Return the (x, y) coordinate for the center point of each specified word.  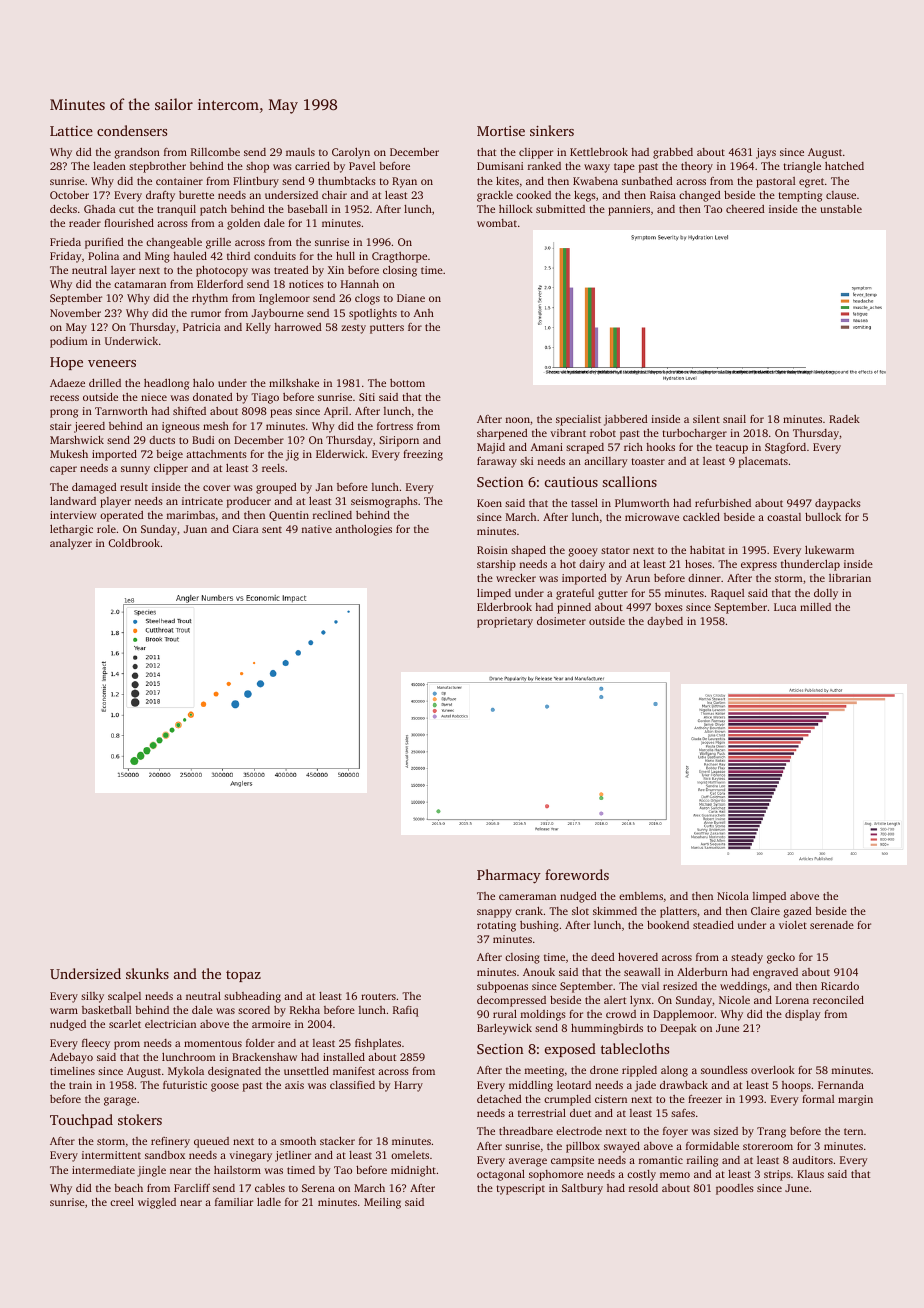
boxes (669, 607)
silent (706, 419)
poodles (735, 1189)
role (106, 529)
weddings (743, 987)
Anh (424, 313)
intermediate (103, 1170)
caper (63, 470)
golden (243, 224)
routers (378, 996)
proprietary (505, 622)
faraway (497, 462)
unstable (841, 209)
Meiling (382, 1203)
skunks (147, 973)
